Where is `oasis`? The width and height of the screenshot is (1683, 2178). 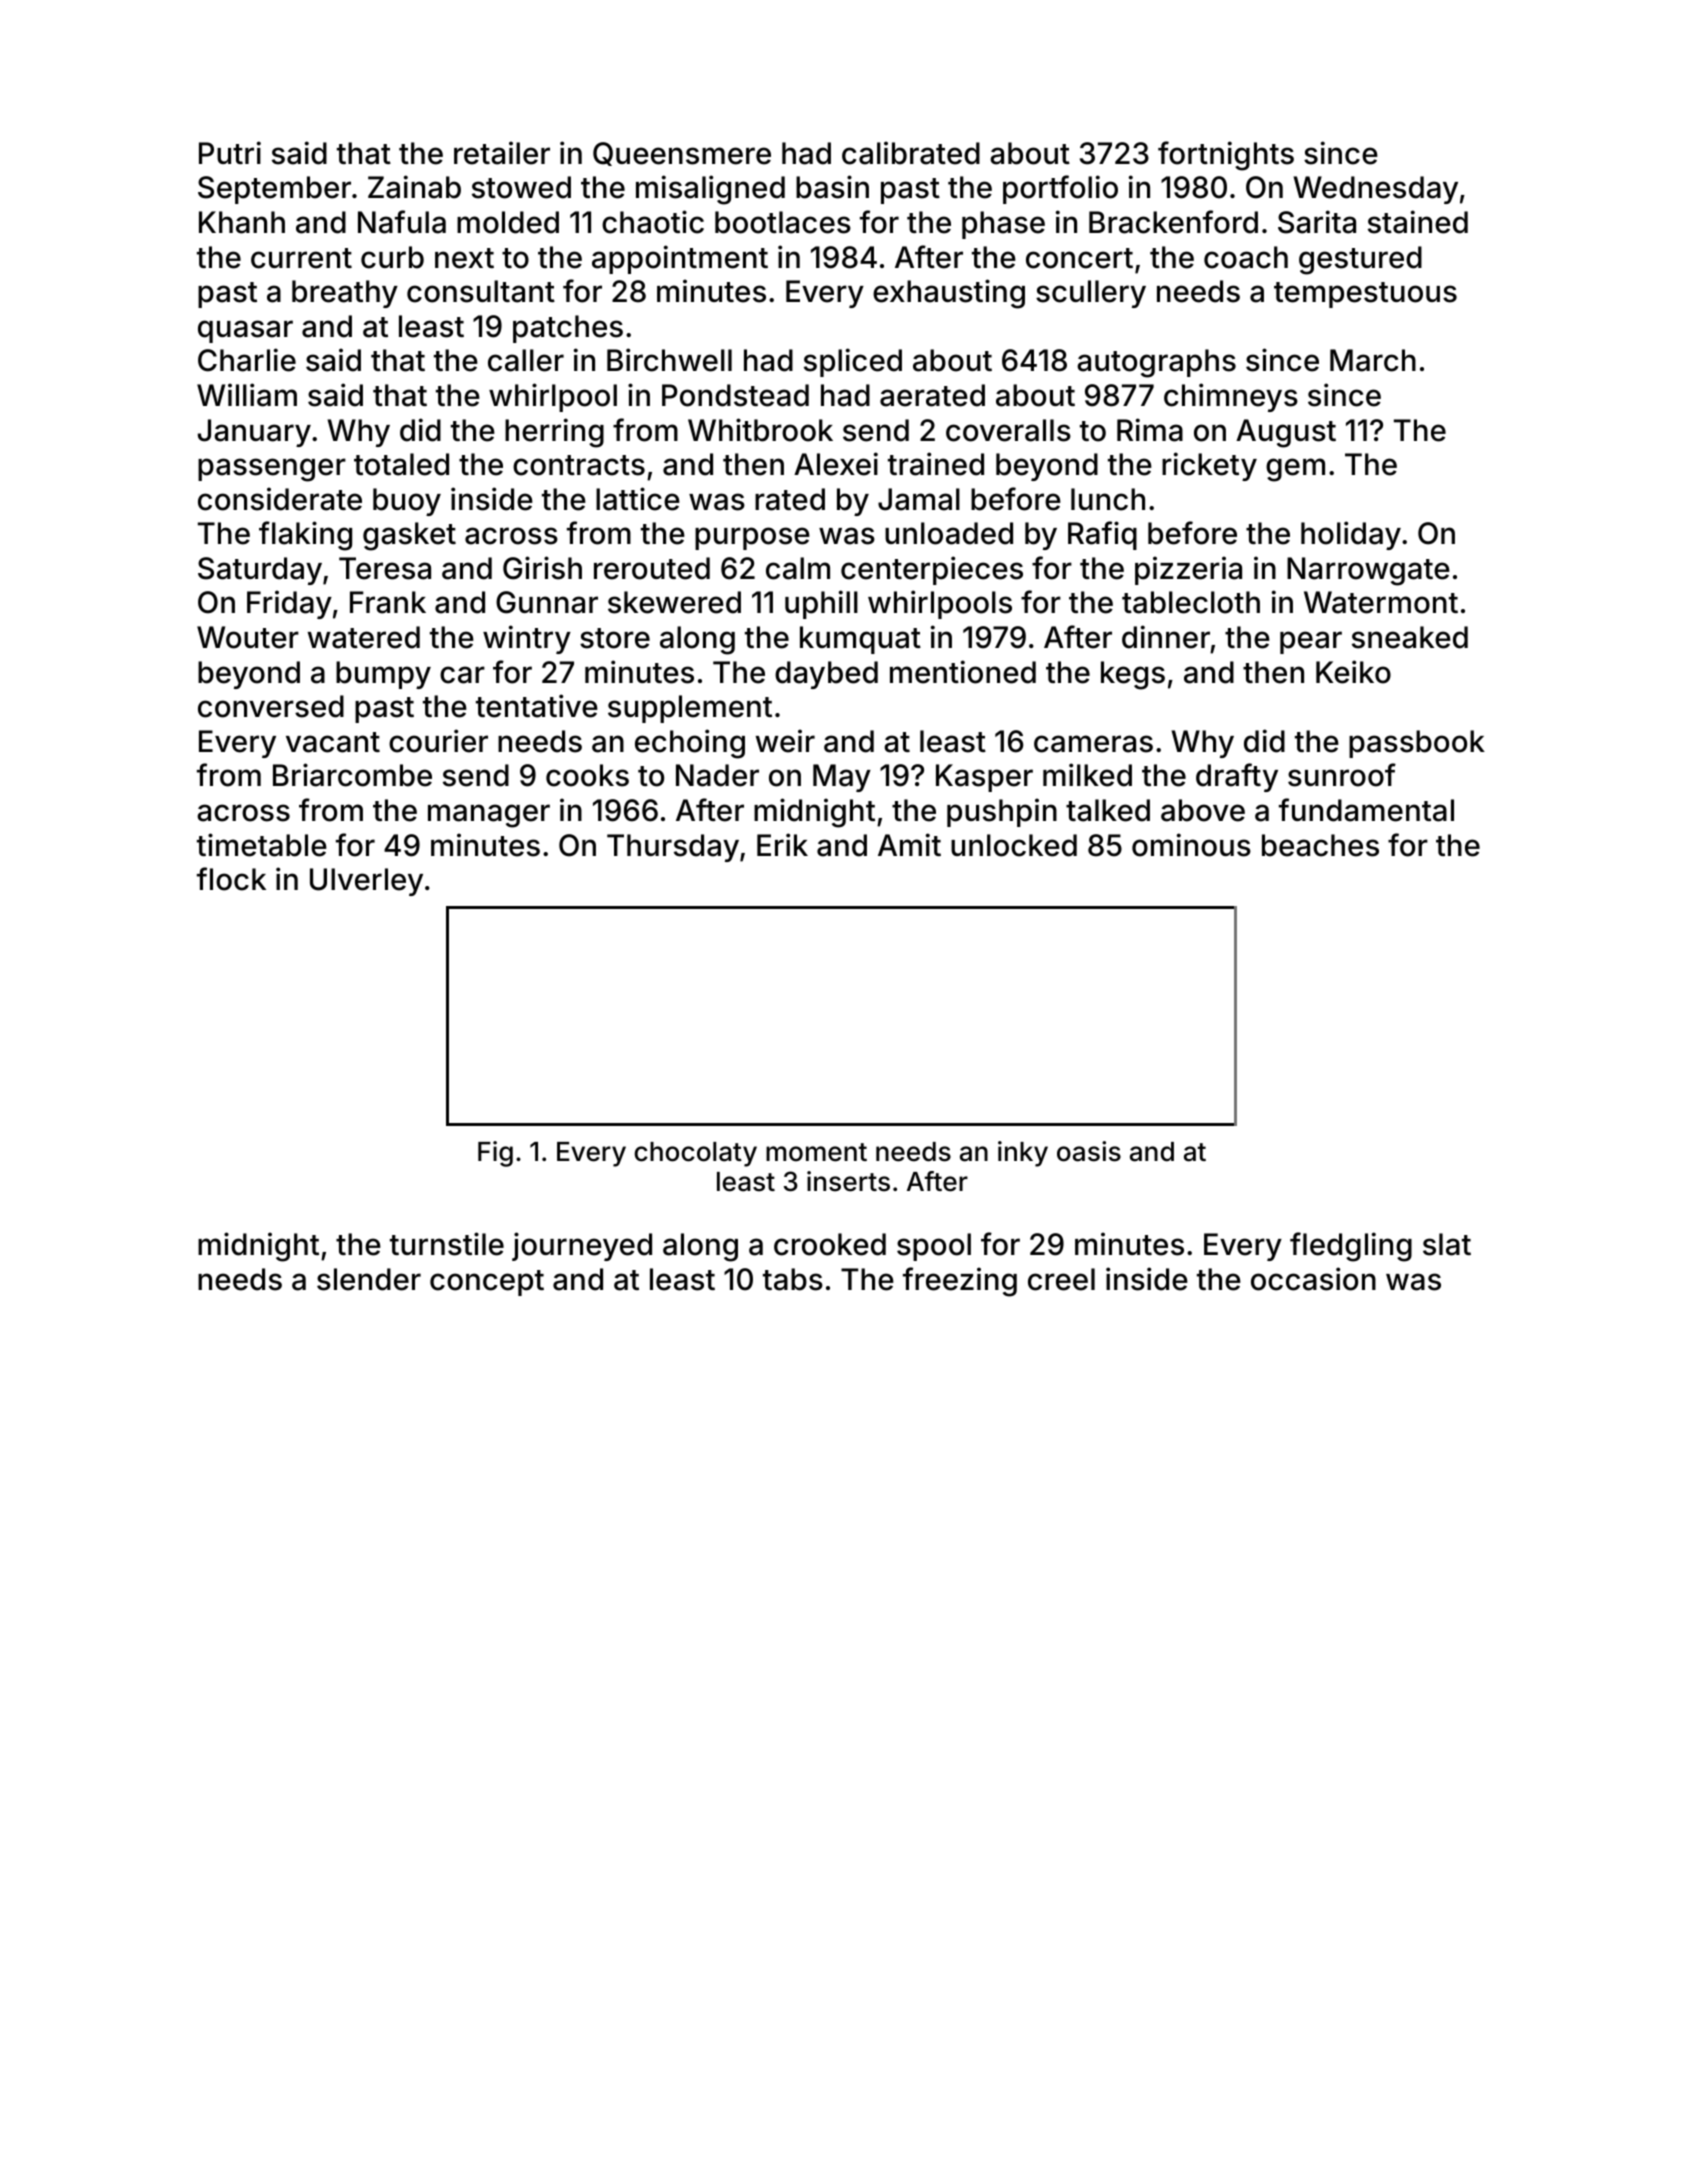
oasis is located at coordinates (1089, 1151).
